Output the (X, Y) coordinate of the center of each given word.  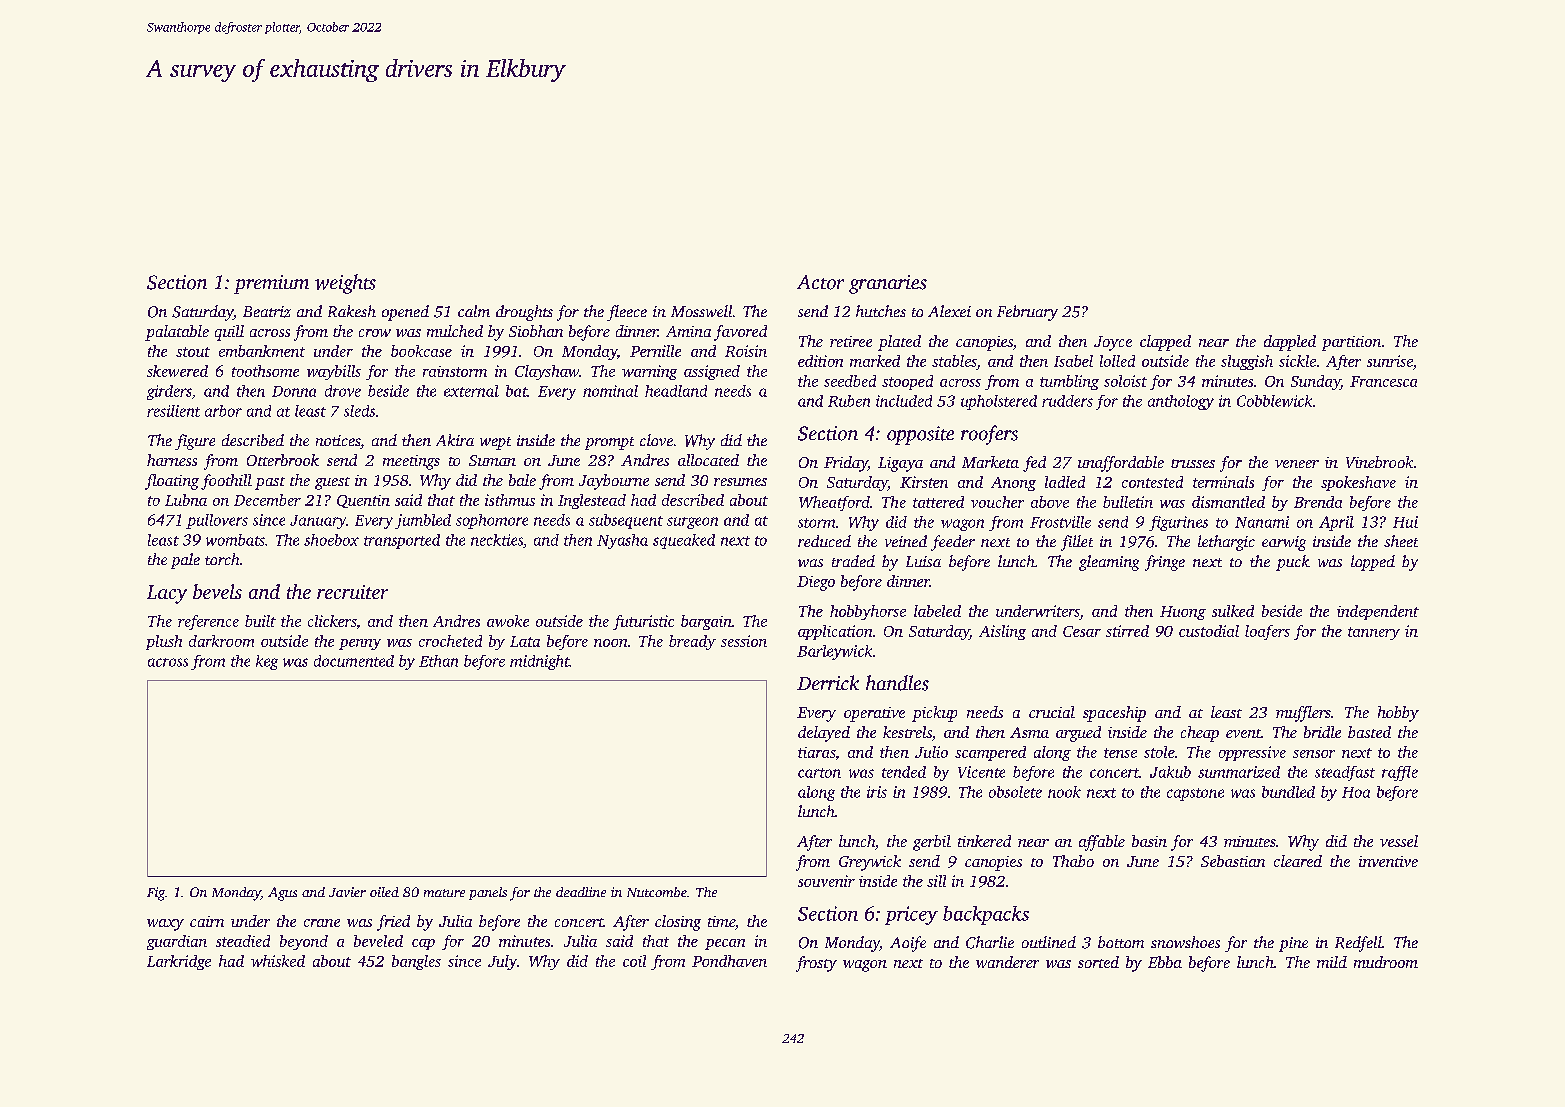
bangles (416, 962)
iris (877, 792)
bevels (217, 591)
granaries (888, 284)
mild (1332, 962)
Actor (820, 282)
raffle (1400, 773)
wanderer (1007, 962)
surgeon (692, 523)
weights (345, 284)
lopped (1373, 563)
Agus (282, 894)
